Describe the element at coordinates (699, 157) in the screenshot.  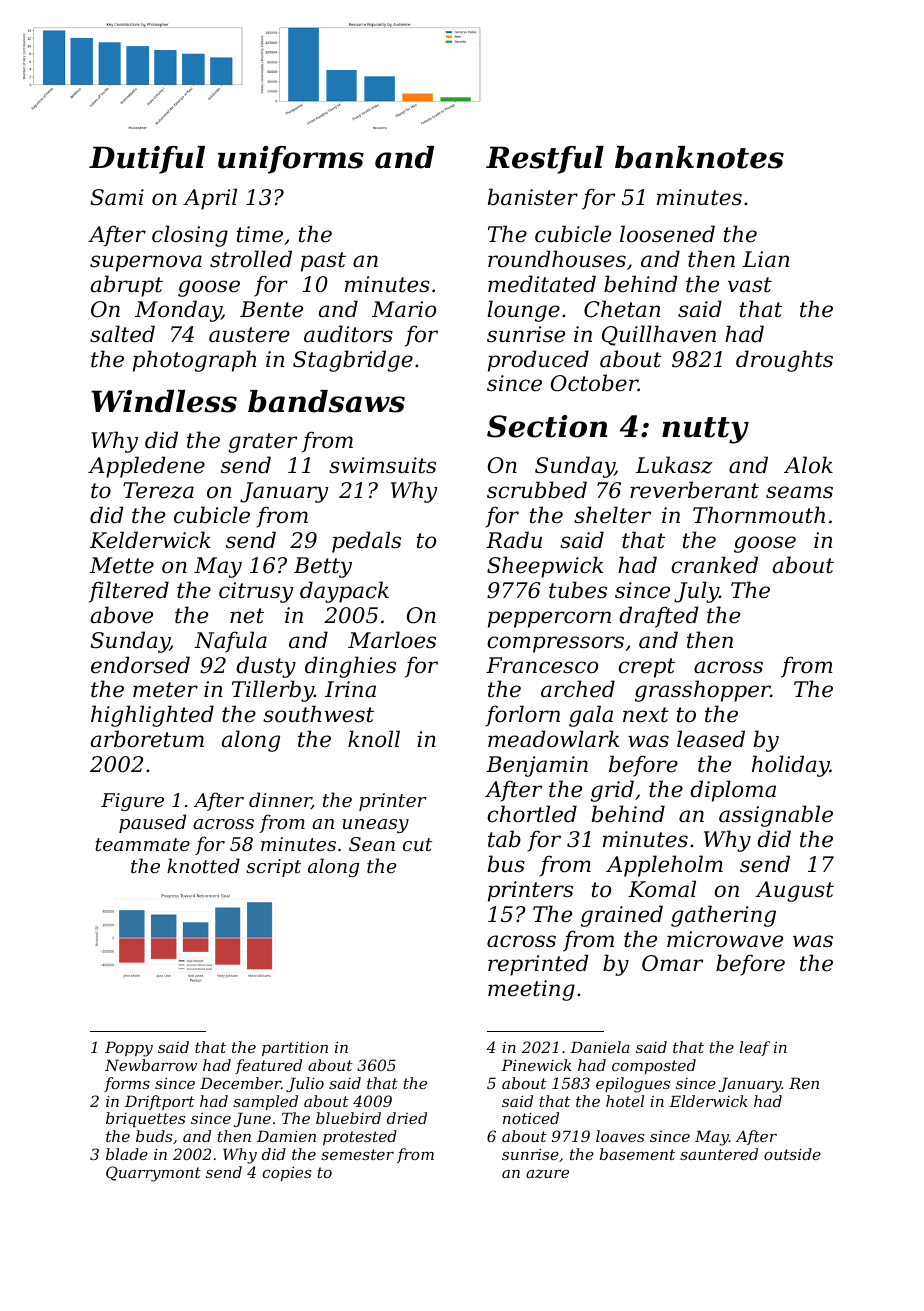
I see `banknotes` at that location.
